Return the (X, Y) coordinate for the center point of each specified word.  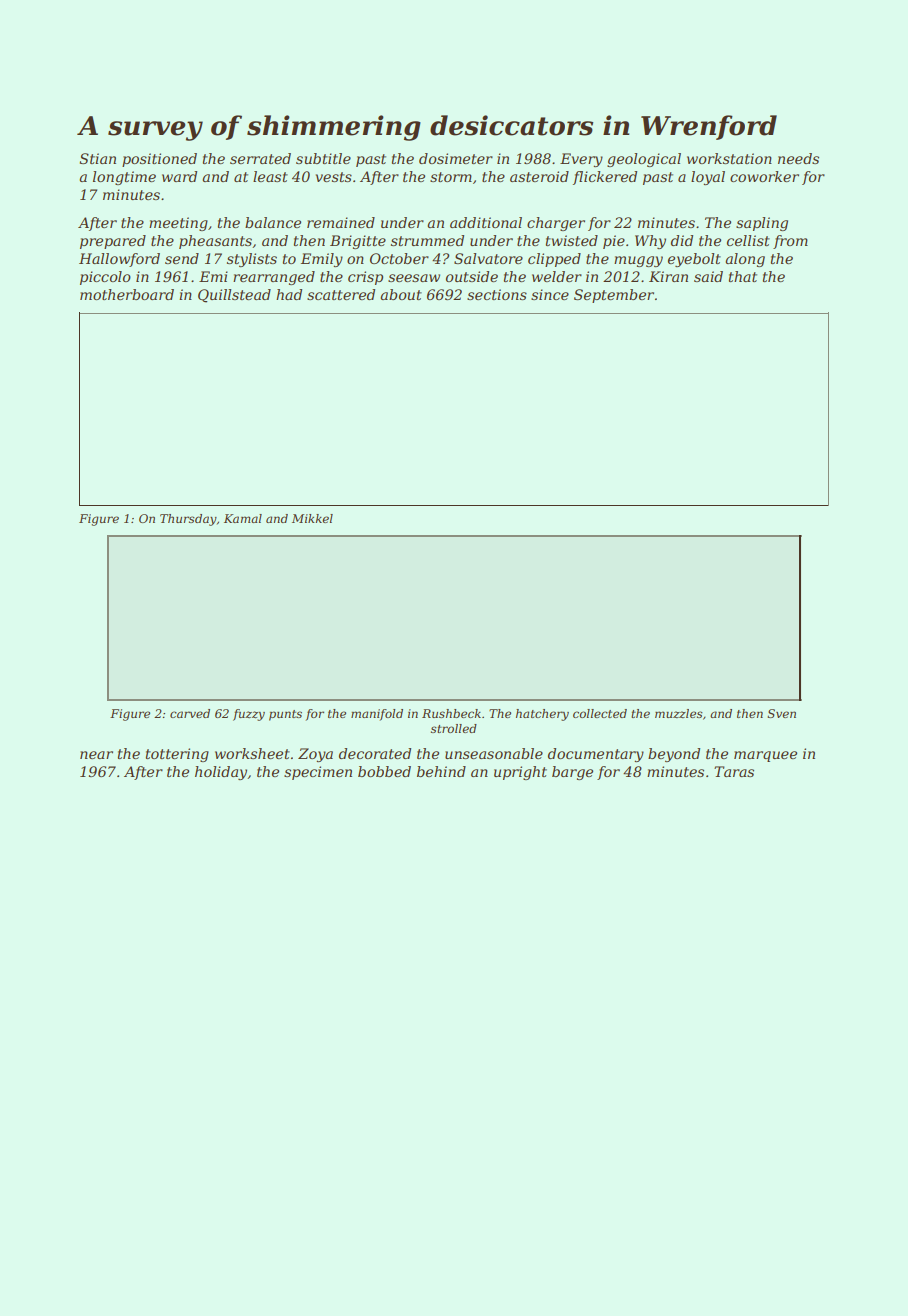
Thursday (188, 520)
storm (451, 177)
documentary (596, 755)
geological (644, 160)
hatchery (542, 715)
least (270, 176)
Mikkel (312, 518)
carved (190, 713)
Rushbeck (451, 713)
